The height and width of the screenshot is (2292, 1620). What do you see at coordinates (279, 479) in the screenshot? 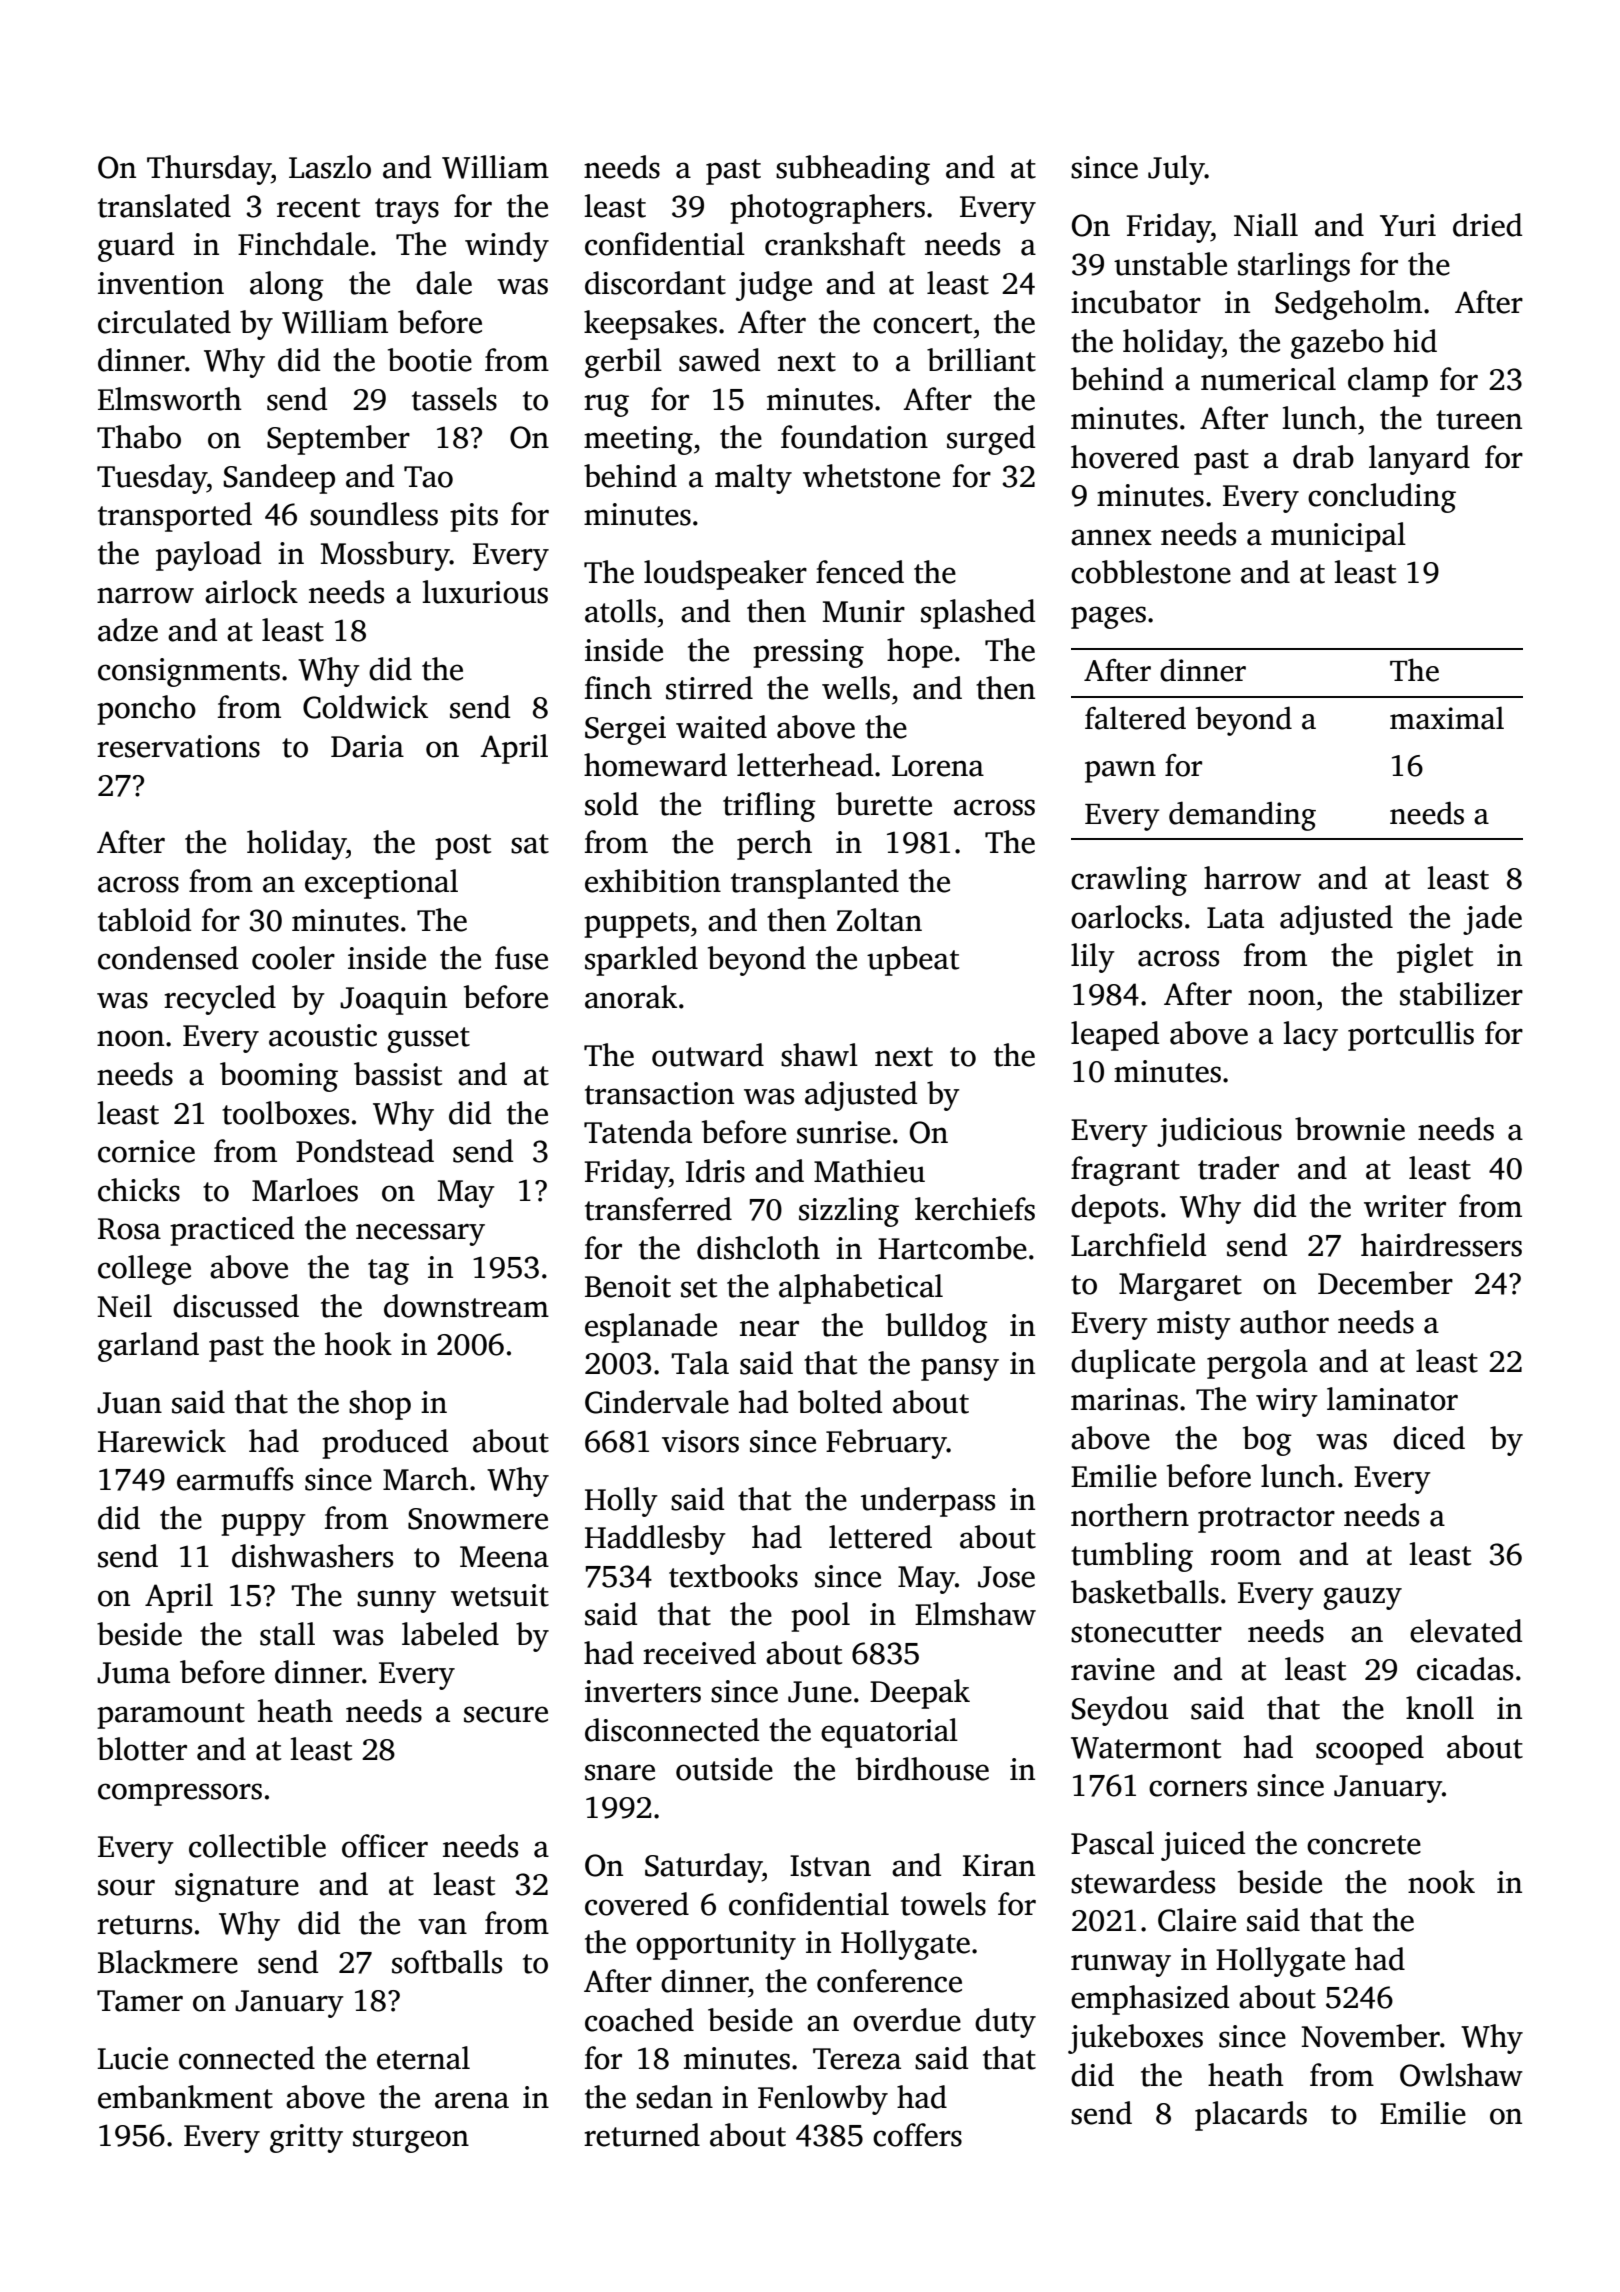
I see `Sandeep` at bounding box center [279, 479].
